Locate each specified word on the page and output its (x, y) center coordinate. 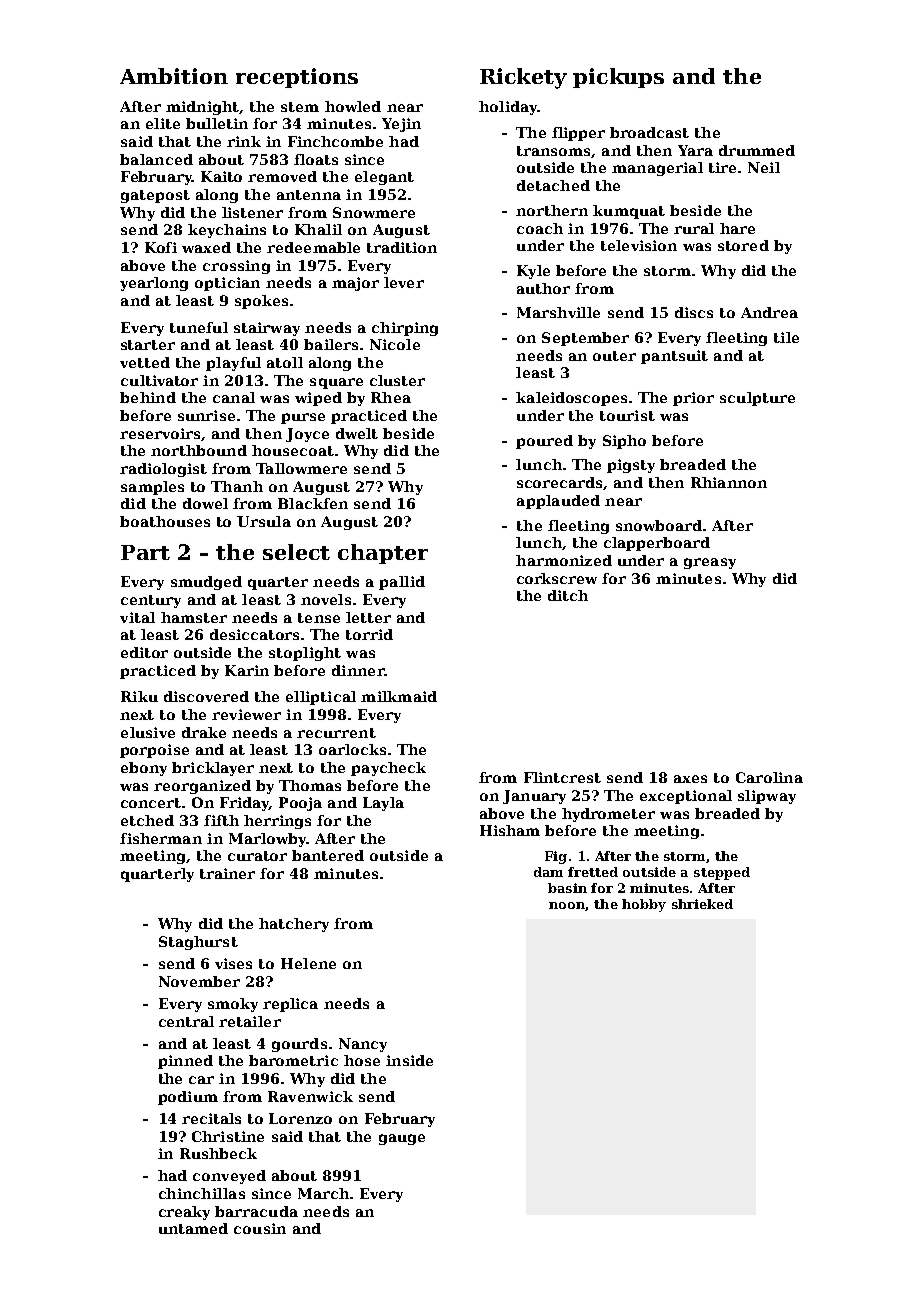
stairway (267, 329)
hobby (644, 905)
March (323, 1193)
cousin (260, 1228)
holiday (508, 108)
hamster (194, 617)
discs (694, 312)
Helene (308, 963)
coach (540, 228)
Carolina (769, 777)
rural (694, 228)
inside (409, 1060)
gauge (402, 1139)
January (534, 797)
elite (163, 123)
